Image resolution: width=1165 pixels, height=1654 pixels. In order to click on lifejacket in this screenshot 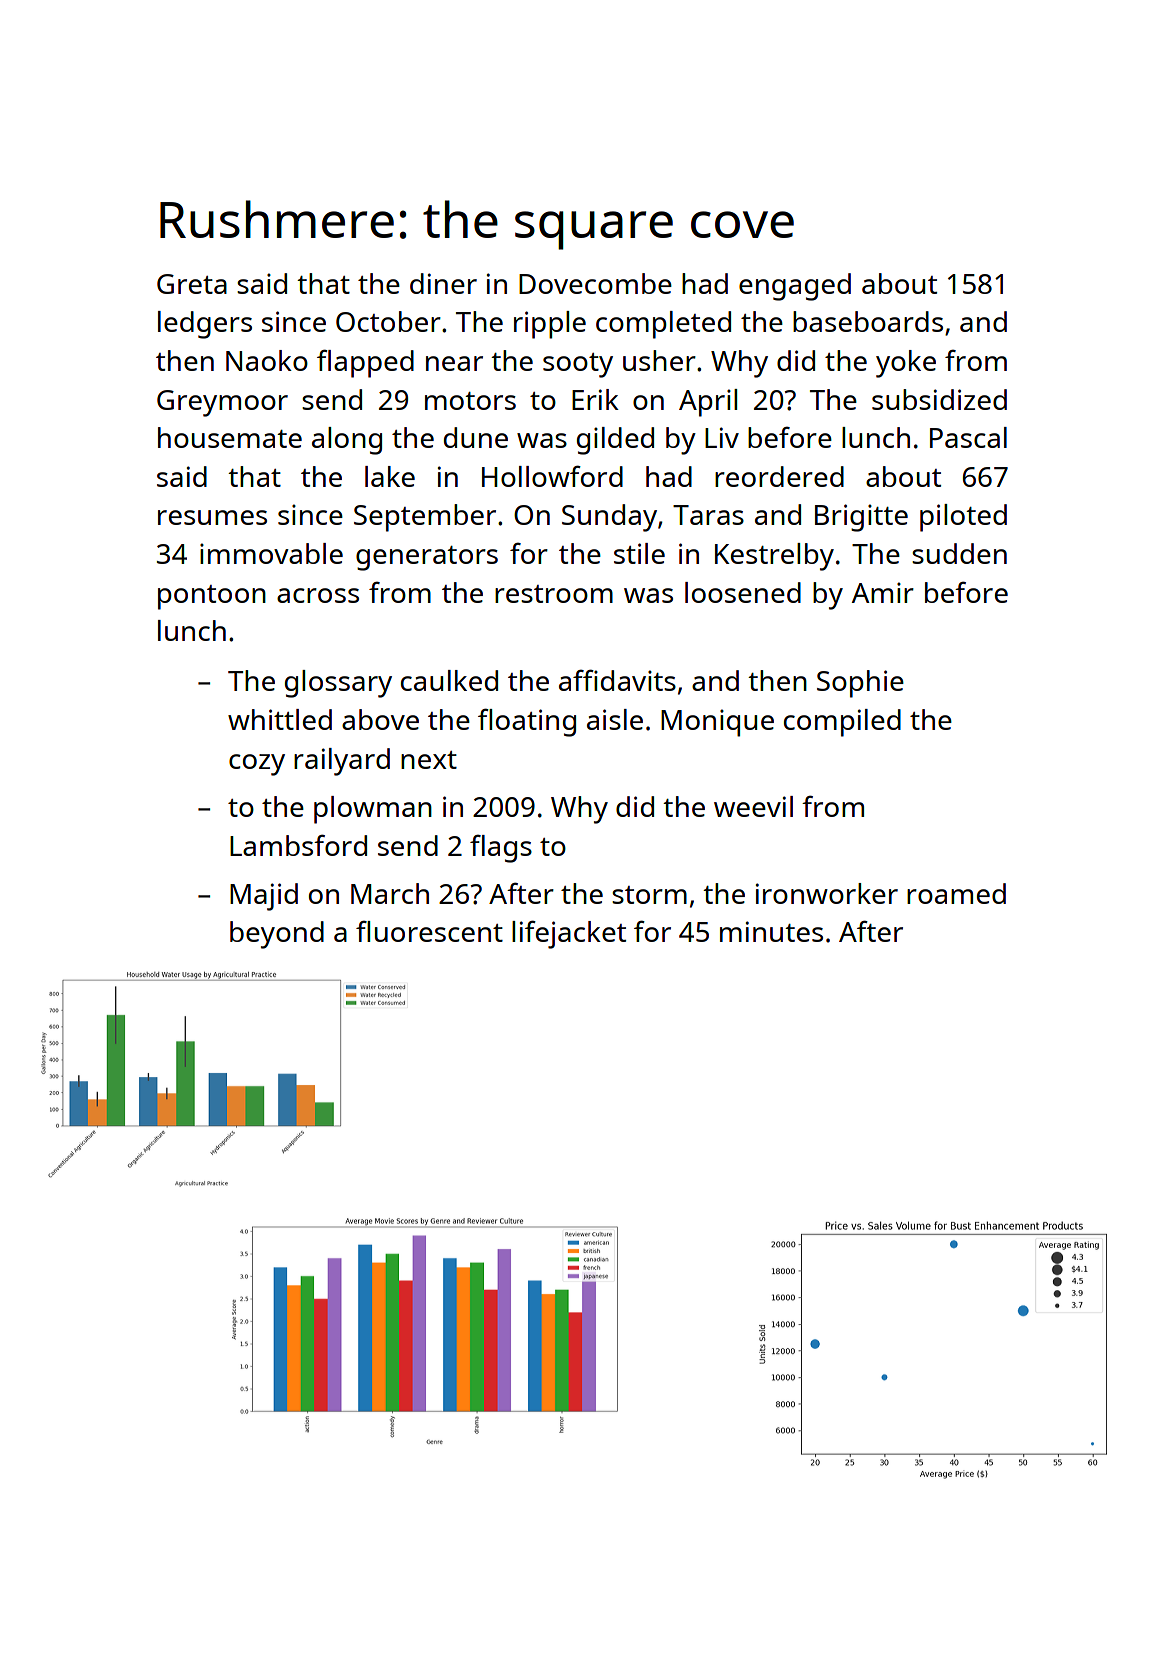, I will do `click(569, 934)`.
